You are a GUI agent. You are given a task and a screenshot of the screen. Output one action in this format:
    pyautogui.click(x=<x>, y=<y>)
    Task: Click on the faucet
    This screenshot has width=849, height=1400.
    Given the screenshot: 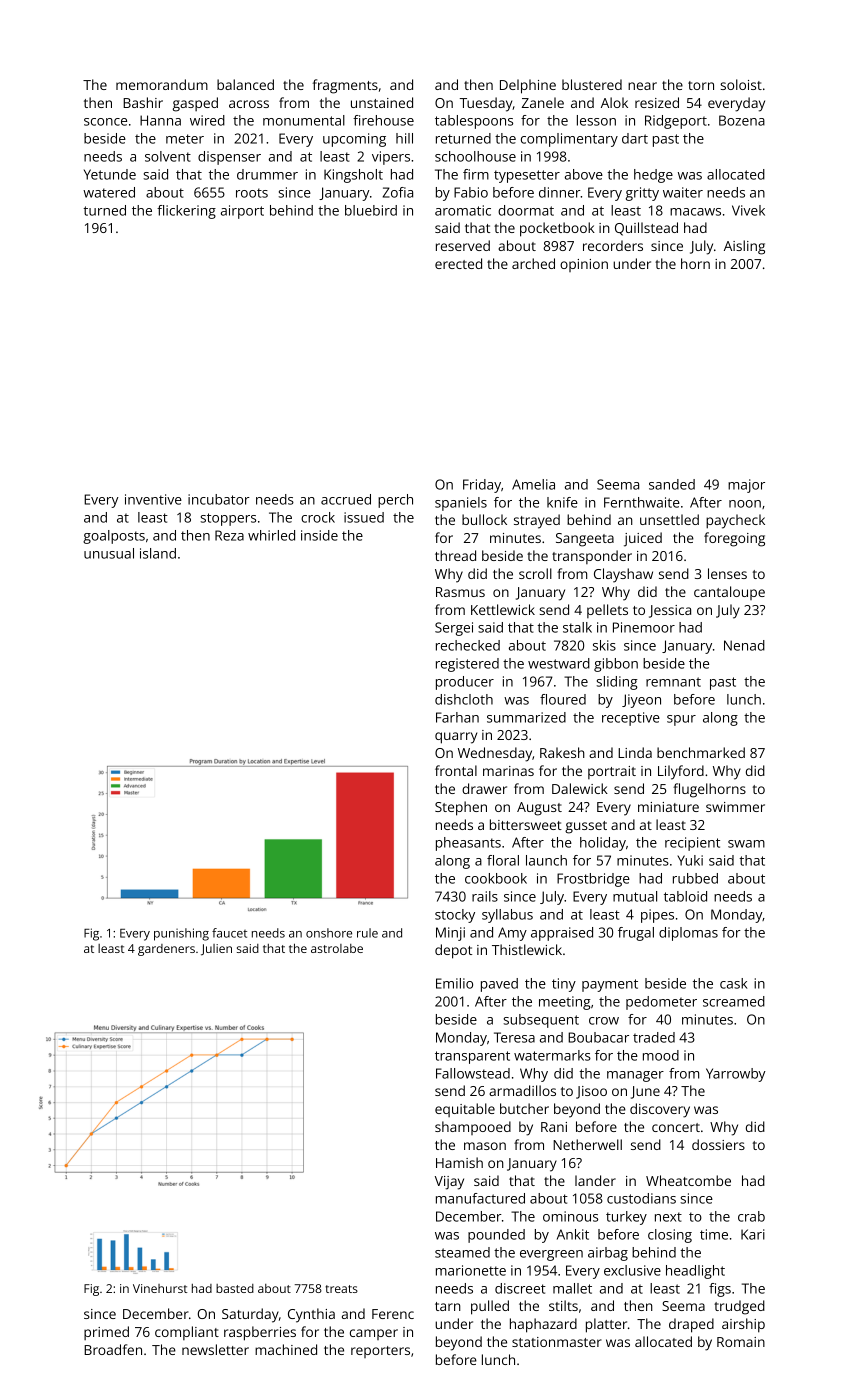 What is the action you would take?
    pyautogui.click(x=229, y=933)
